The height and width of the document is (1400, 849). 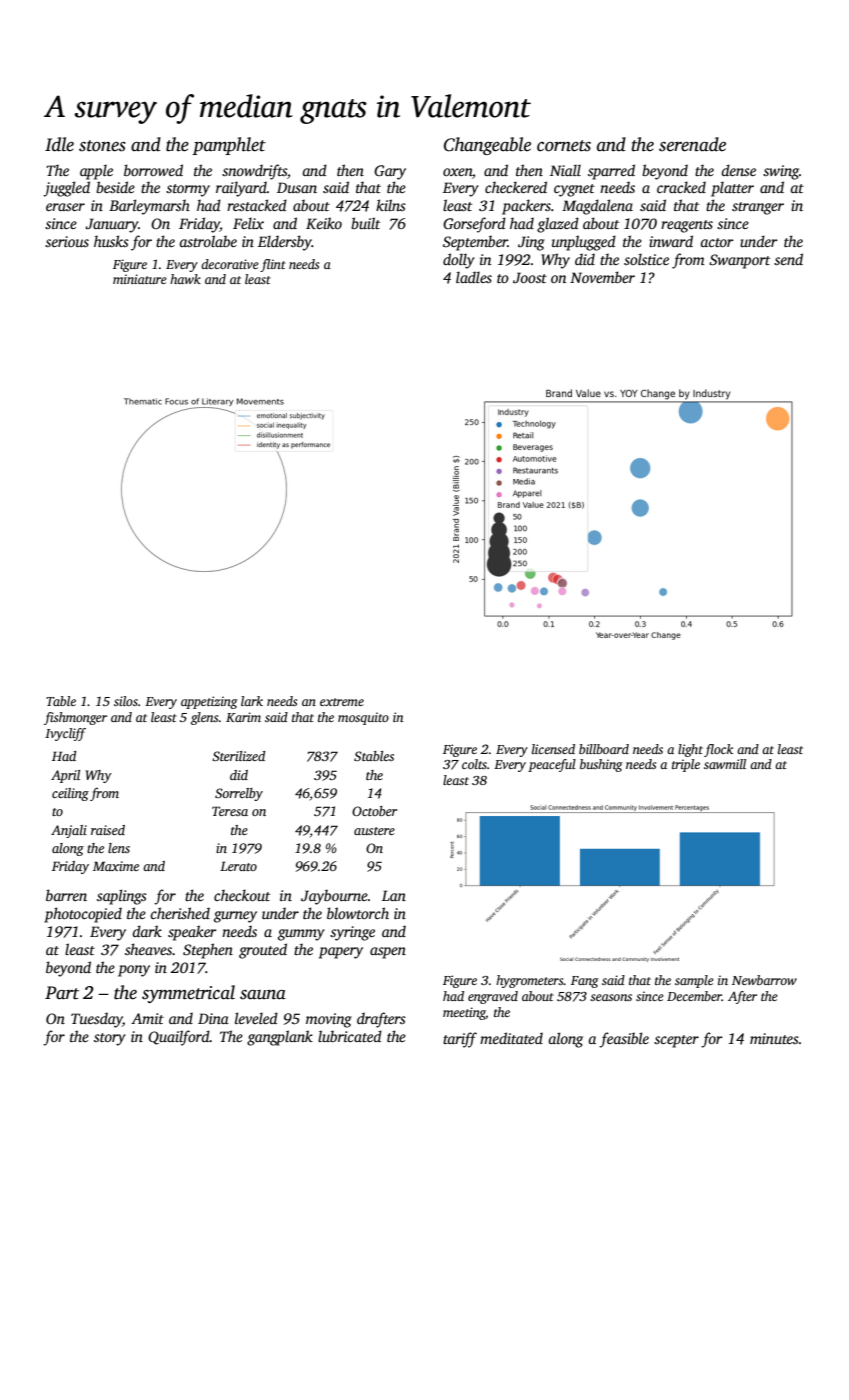 What do you see at coordinates (110, 1039) in the document?
I see `story` at bounding box center [110, 1039].
